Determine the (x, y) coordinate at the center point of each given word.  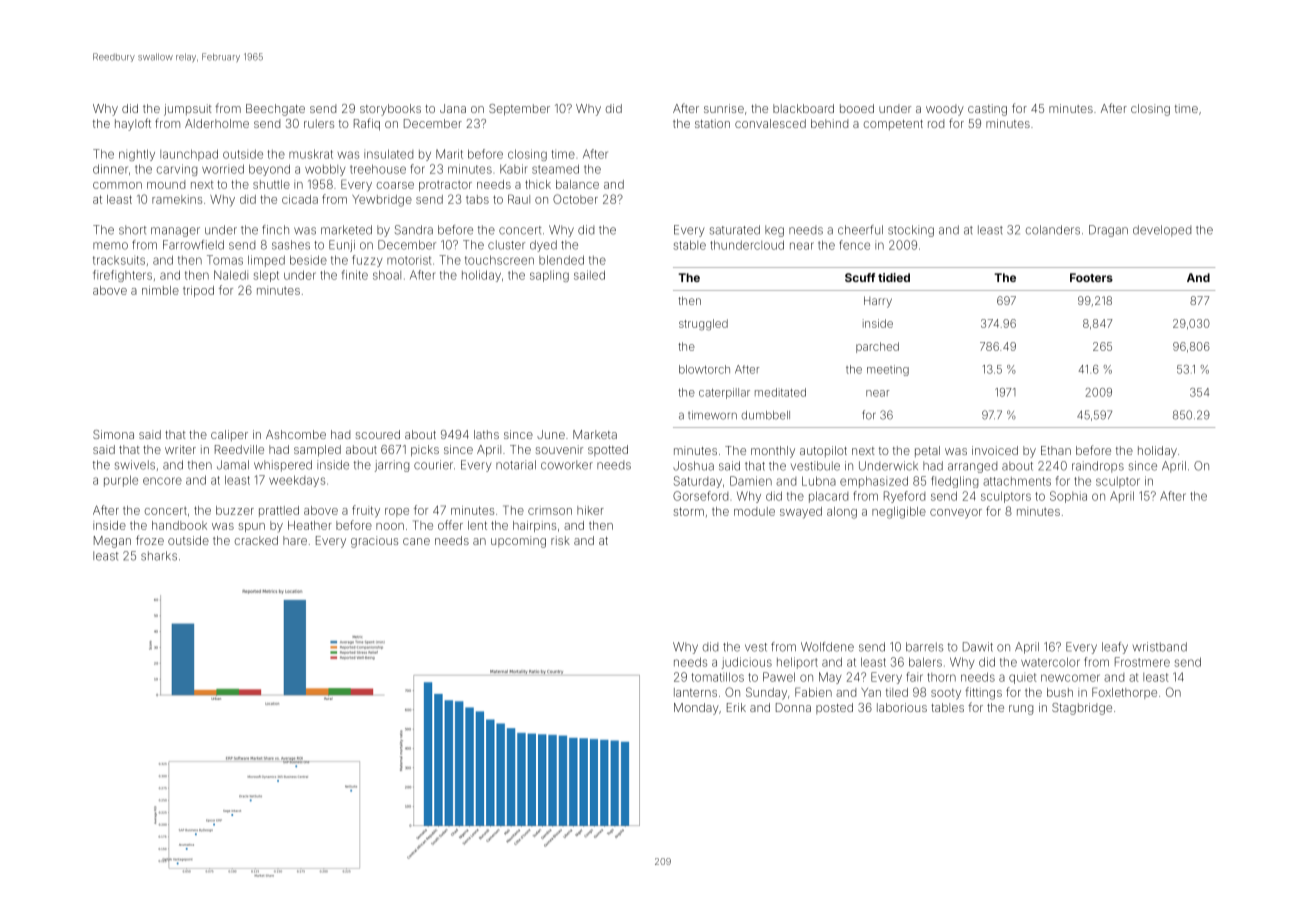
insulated (388, 154)
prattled (279, 511)
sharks (159, 556)
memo (110, 246)
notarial (516, 465)
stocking (911, 231)
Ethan (1056, 450)
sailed (589, 275)
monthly (773, 452)
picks (425, 451)
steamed (555, 169)
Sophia (1068, 497)
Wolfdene (827, 647)
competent (893, 125)
